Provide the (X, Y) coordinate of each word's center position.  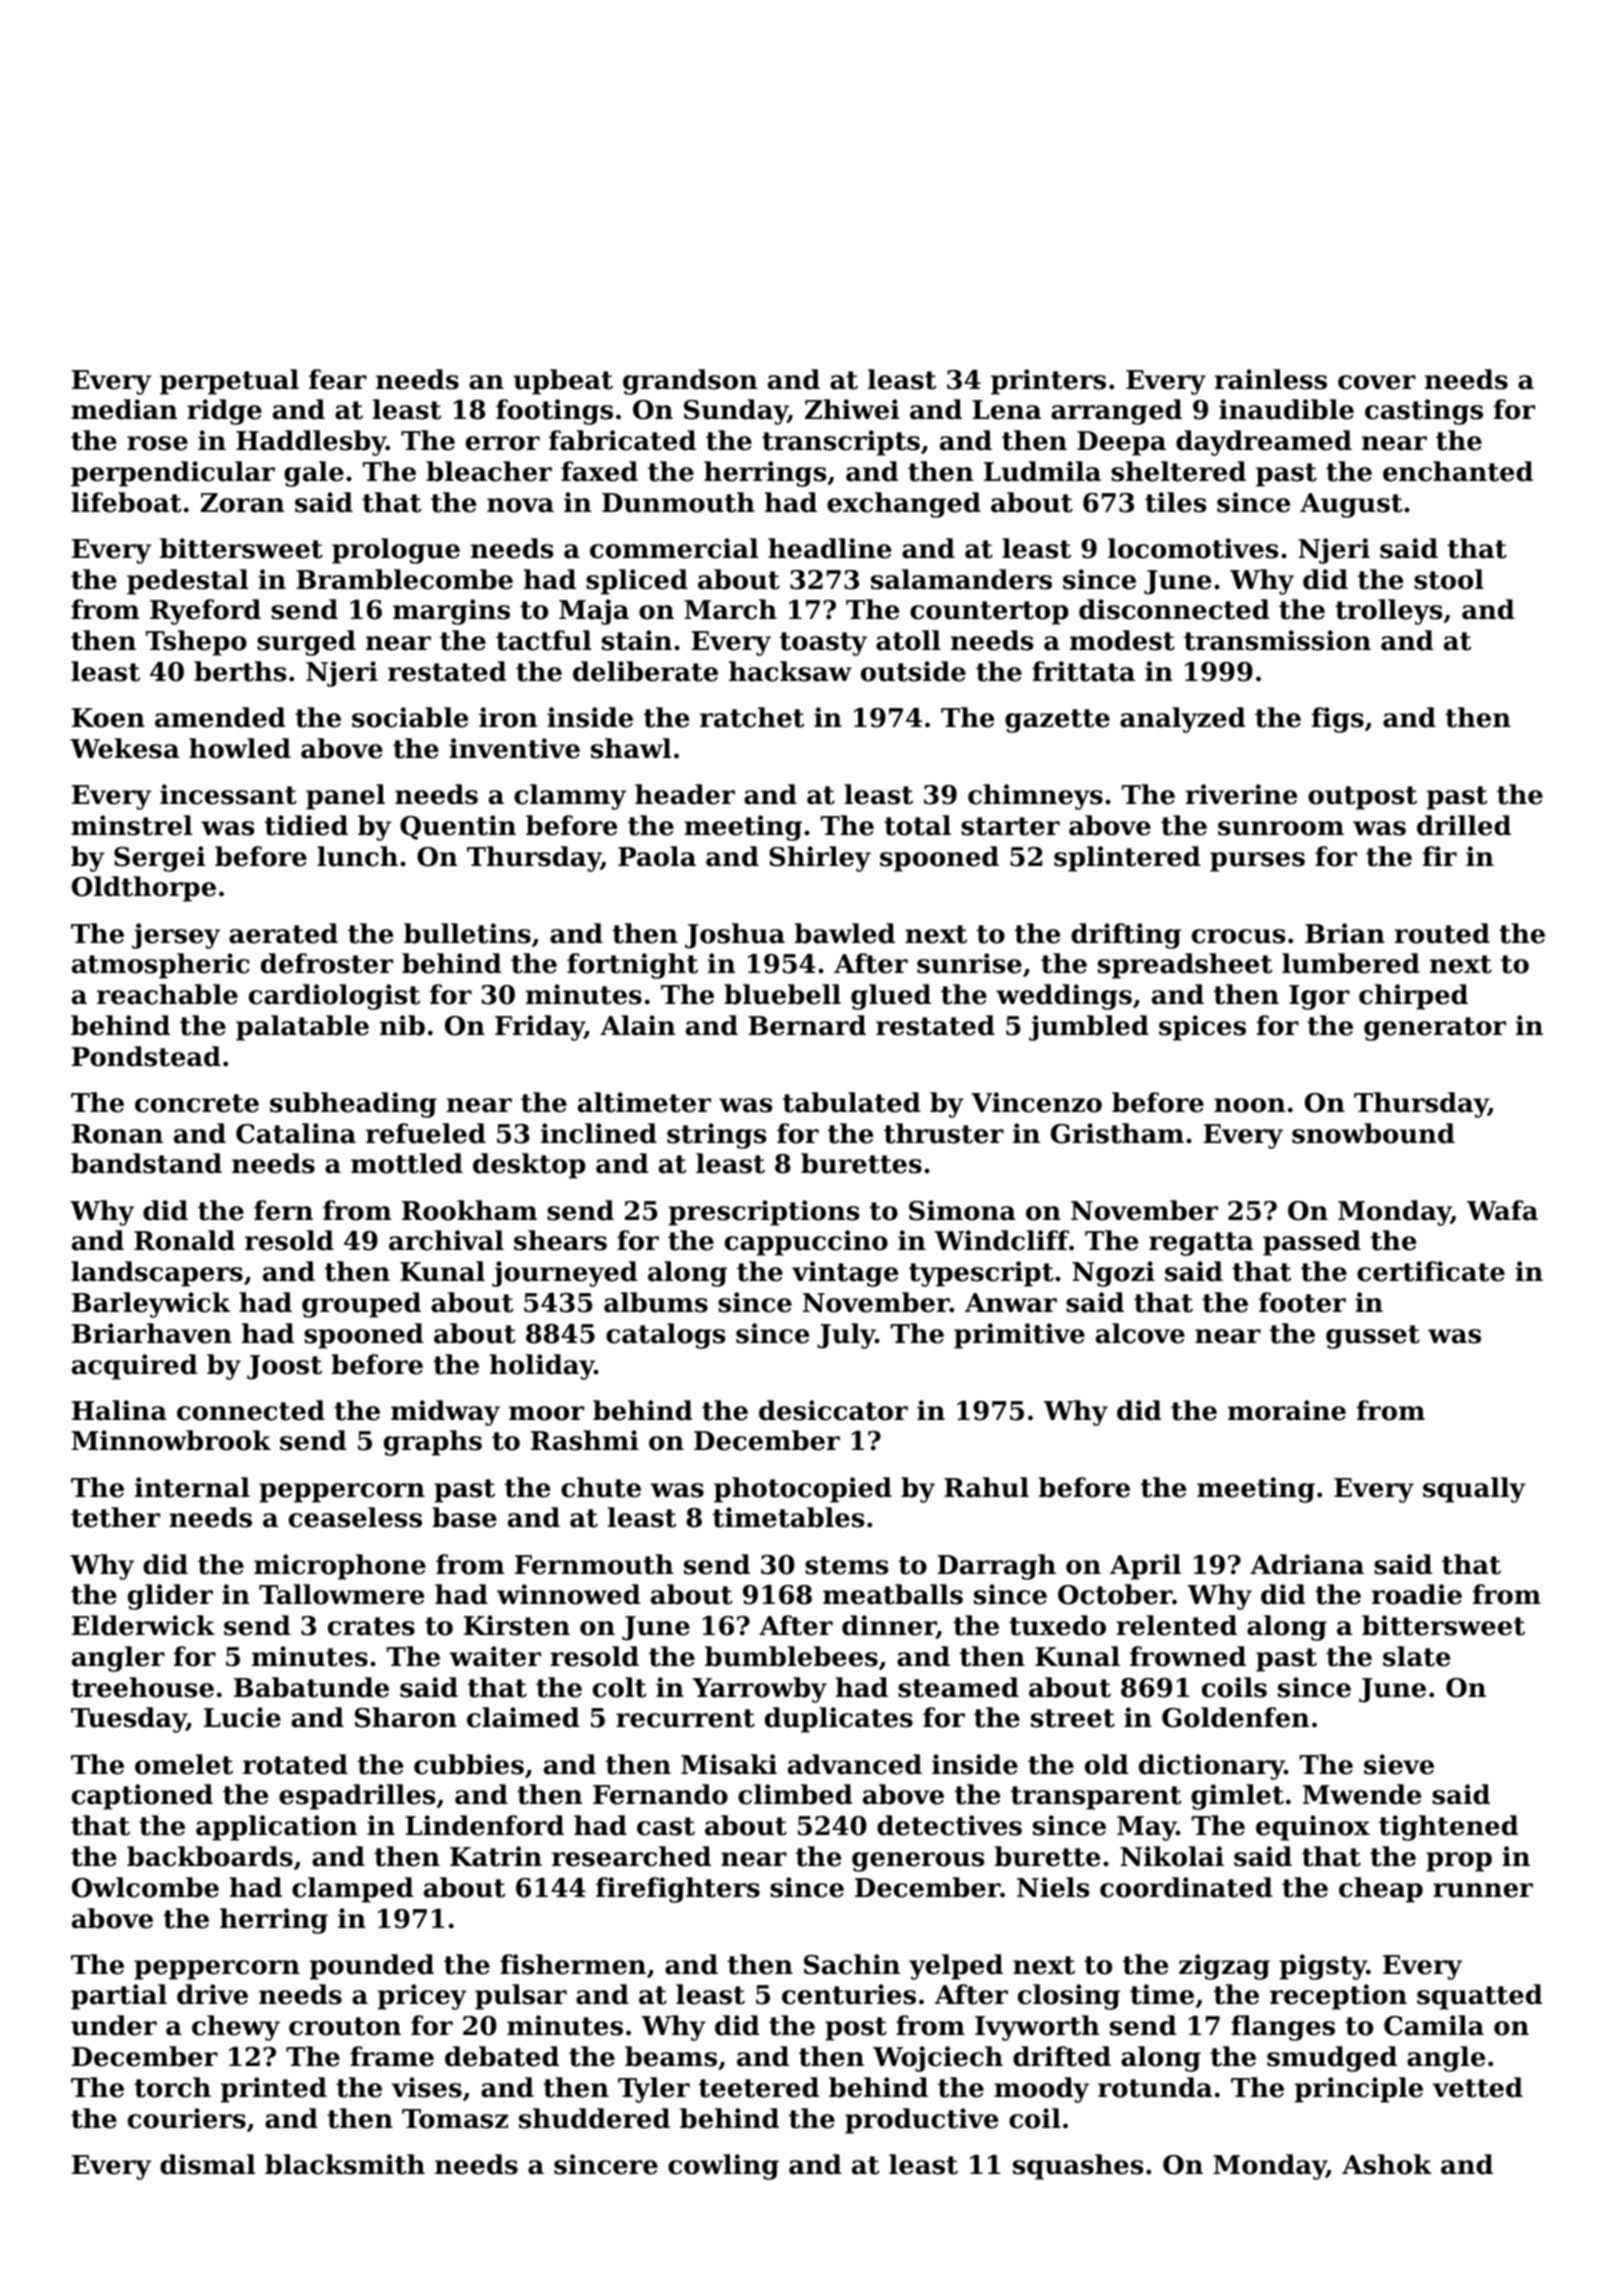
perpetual (229, 382)
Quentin (458, 827)
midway (445, 1413)
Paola (657, 856)
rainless (1270, 379)
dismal (207, 2164)
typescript (981, 1274)
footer (1302, 1302)
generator (1435, 1029)
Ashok (1387, 2164)
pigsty (1323, 1967)
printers (1048, 382)
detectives (949, 1825)
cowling (723, 2167)
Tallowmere (341, 1594)
